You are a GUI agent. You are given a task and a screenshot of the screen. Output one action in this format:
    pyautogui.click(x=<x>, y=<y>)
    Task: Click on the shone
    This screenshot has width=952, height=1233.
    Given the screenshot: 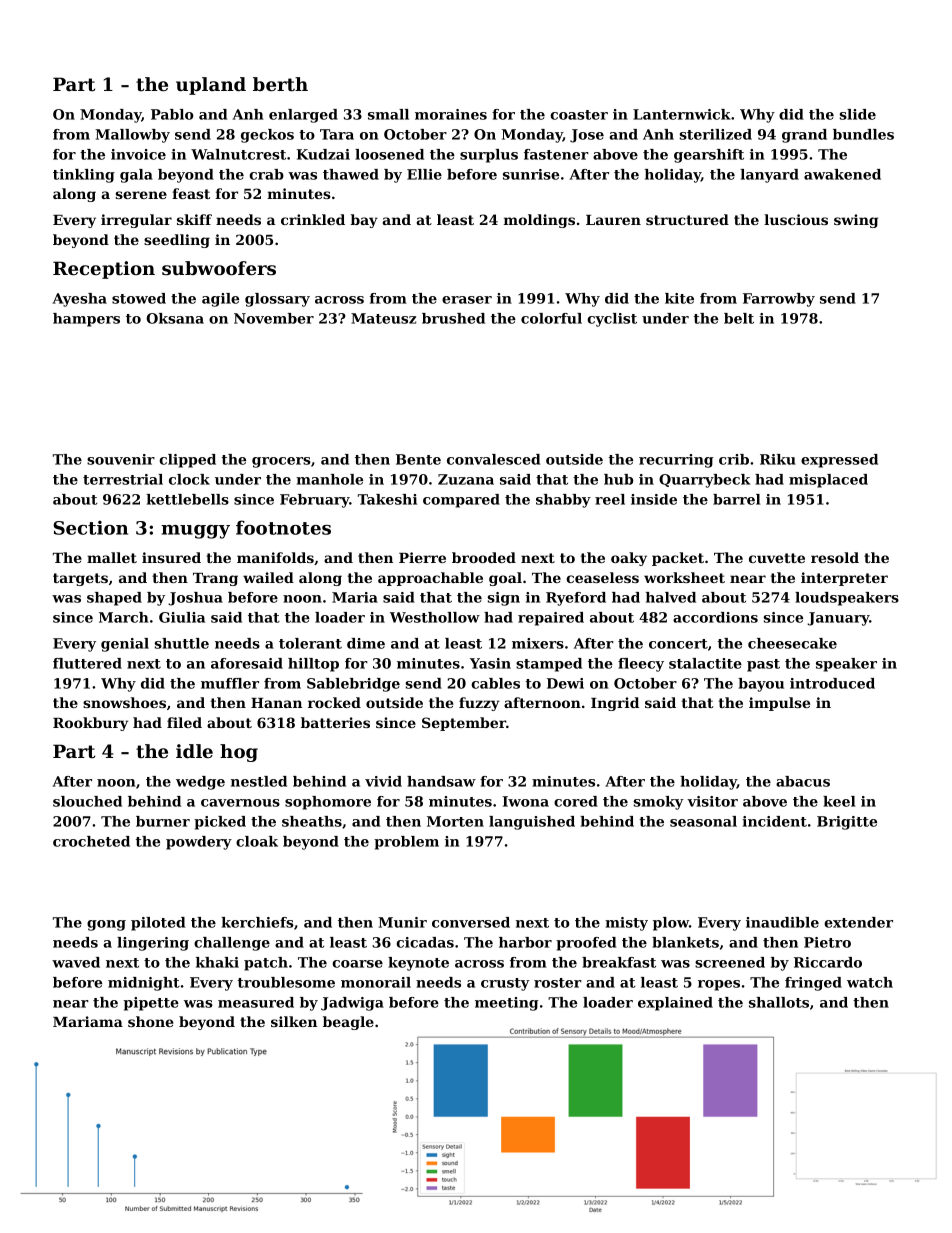 What is the action you would take?
    pyautogui.click(x=151, y=1021)
